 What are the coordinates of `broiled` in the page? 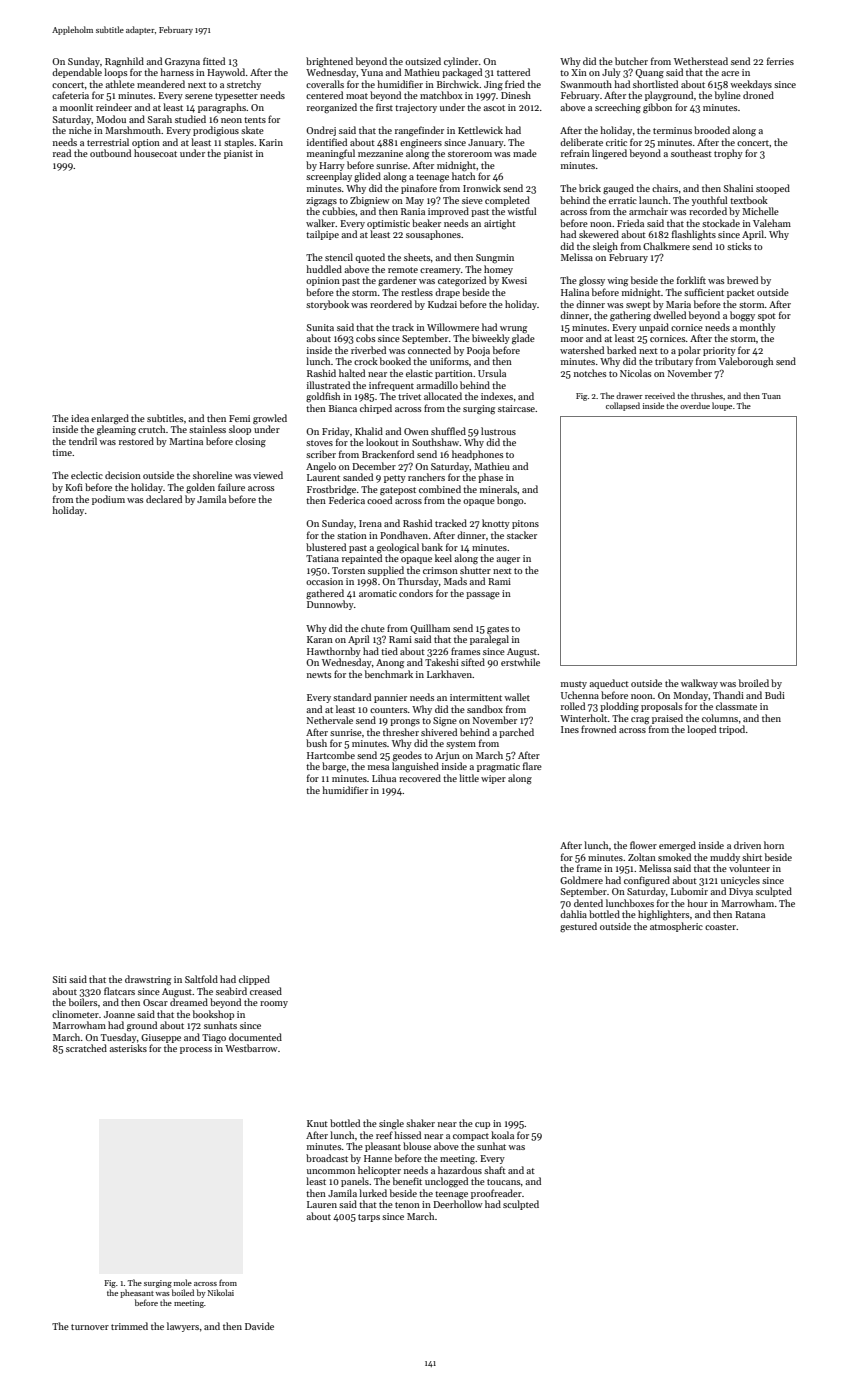 It's located at (754, 683).
